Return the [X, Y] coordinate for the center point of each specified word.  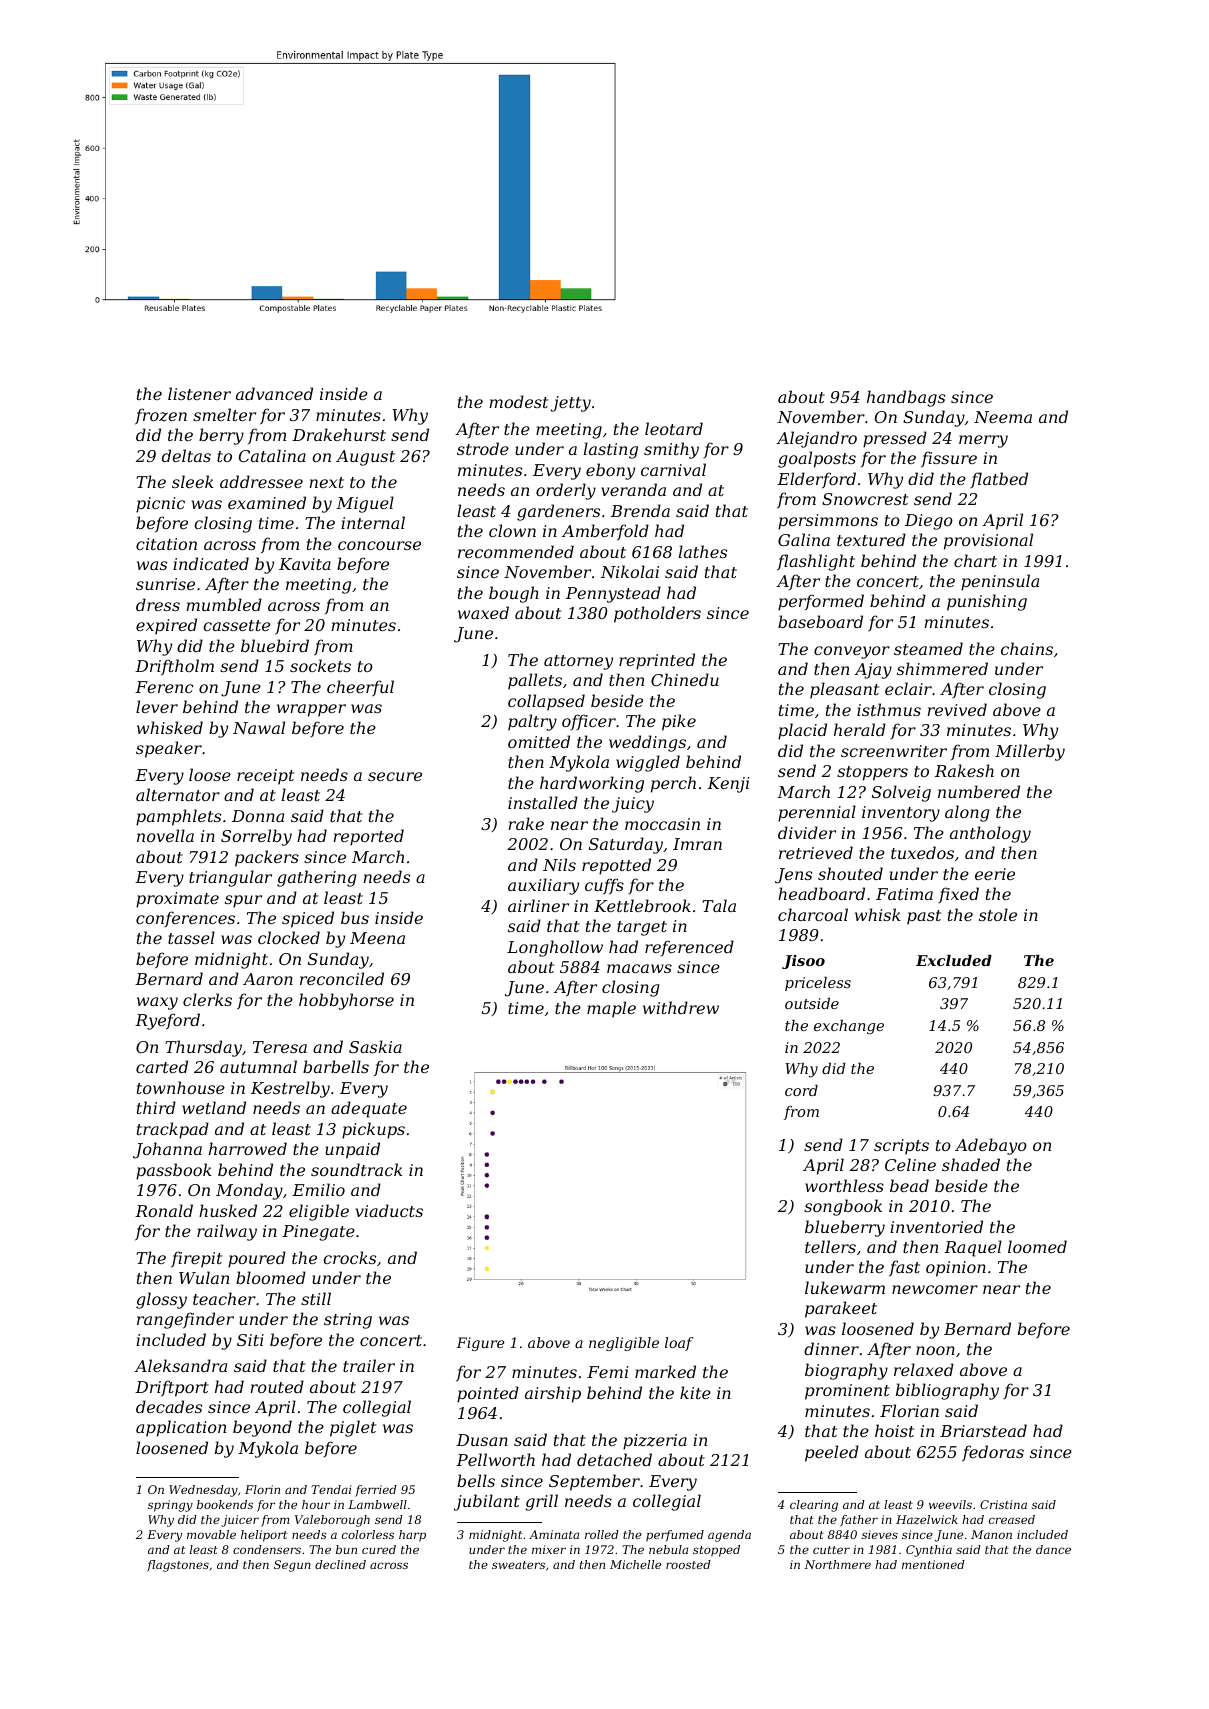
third [156, 1107]
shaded [971, 1164]
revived [957, 709]
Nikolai [630, 571]
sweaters [518, 1565]
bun [346, 1549]
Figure [480, 1344]
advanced [274, 393]
